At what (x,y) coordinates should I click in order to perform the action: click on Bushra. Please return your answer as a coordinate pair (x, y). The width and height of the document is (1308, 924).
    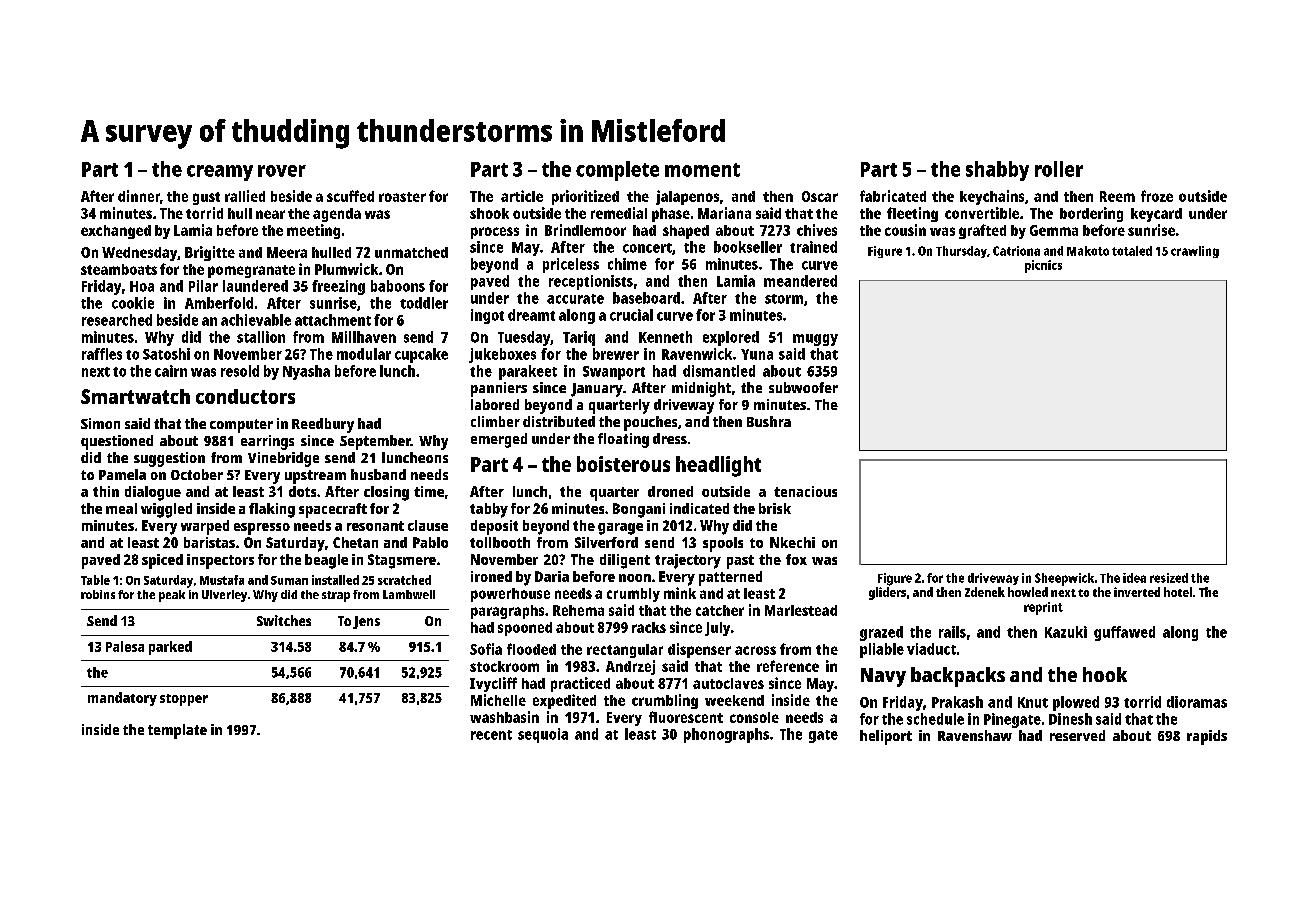
    Looking at the image, I should click on (769, 421).
